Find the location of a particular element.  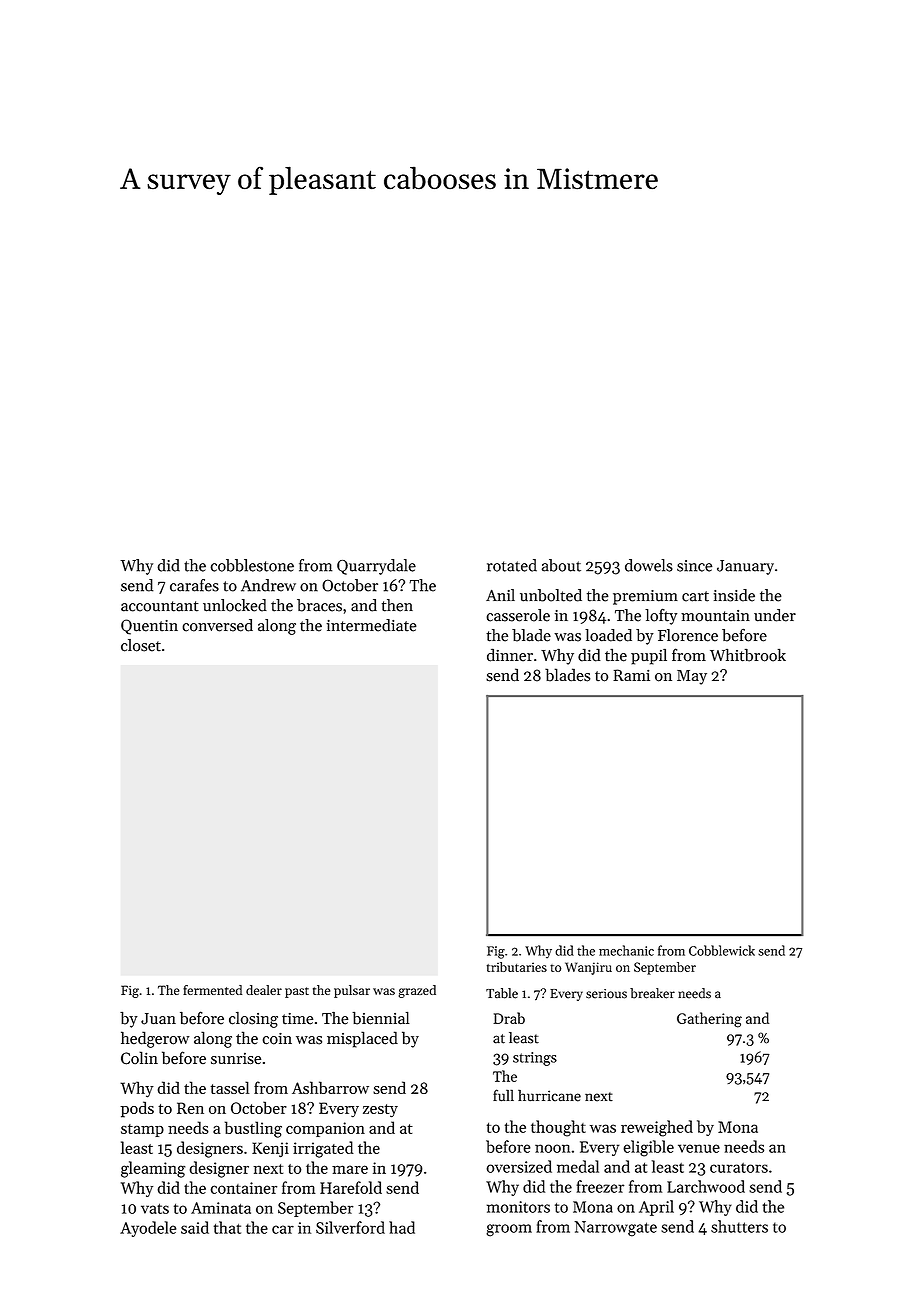

Cobblewick is located at coordinates (722, 950).
